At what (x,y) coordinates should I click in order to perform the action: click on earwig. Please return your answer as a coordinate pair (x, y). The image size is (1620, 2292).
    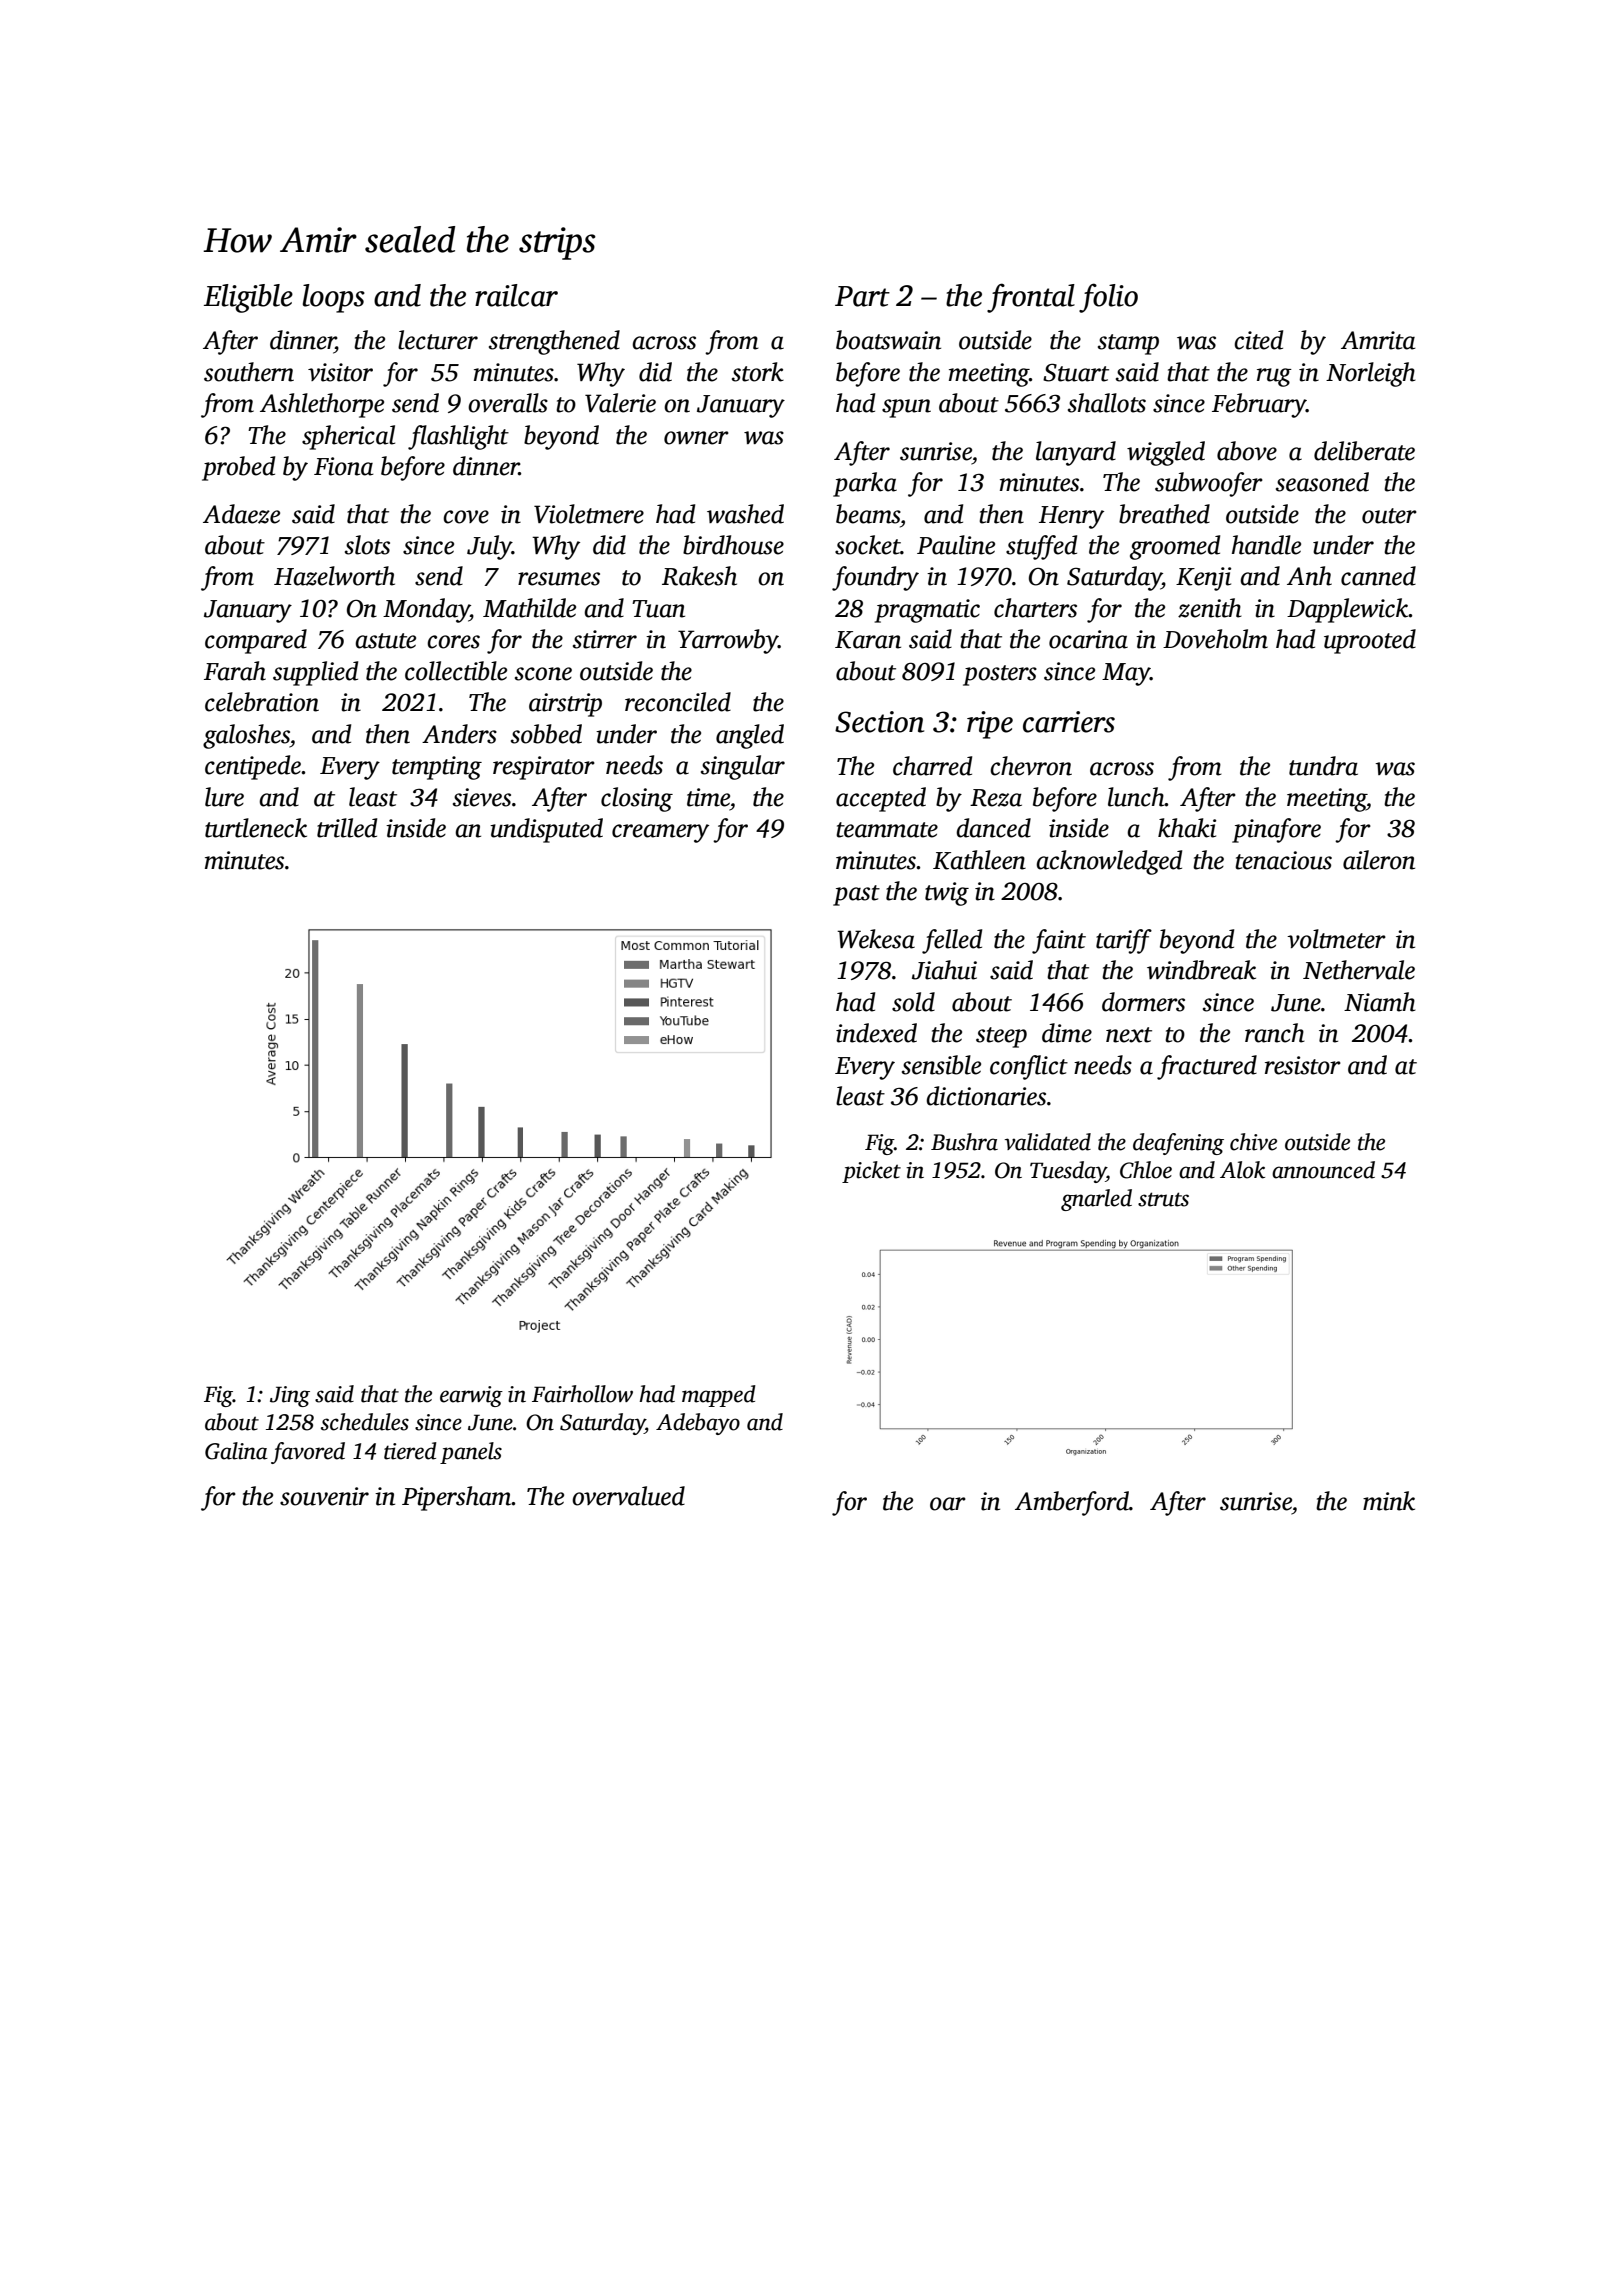
    Looking at the image, I should click on (471, 1396).
